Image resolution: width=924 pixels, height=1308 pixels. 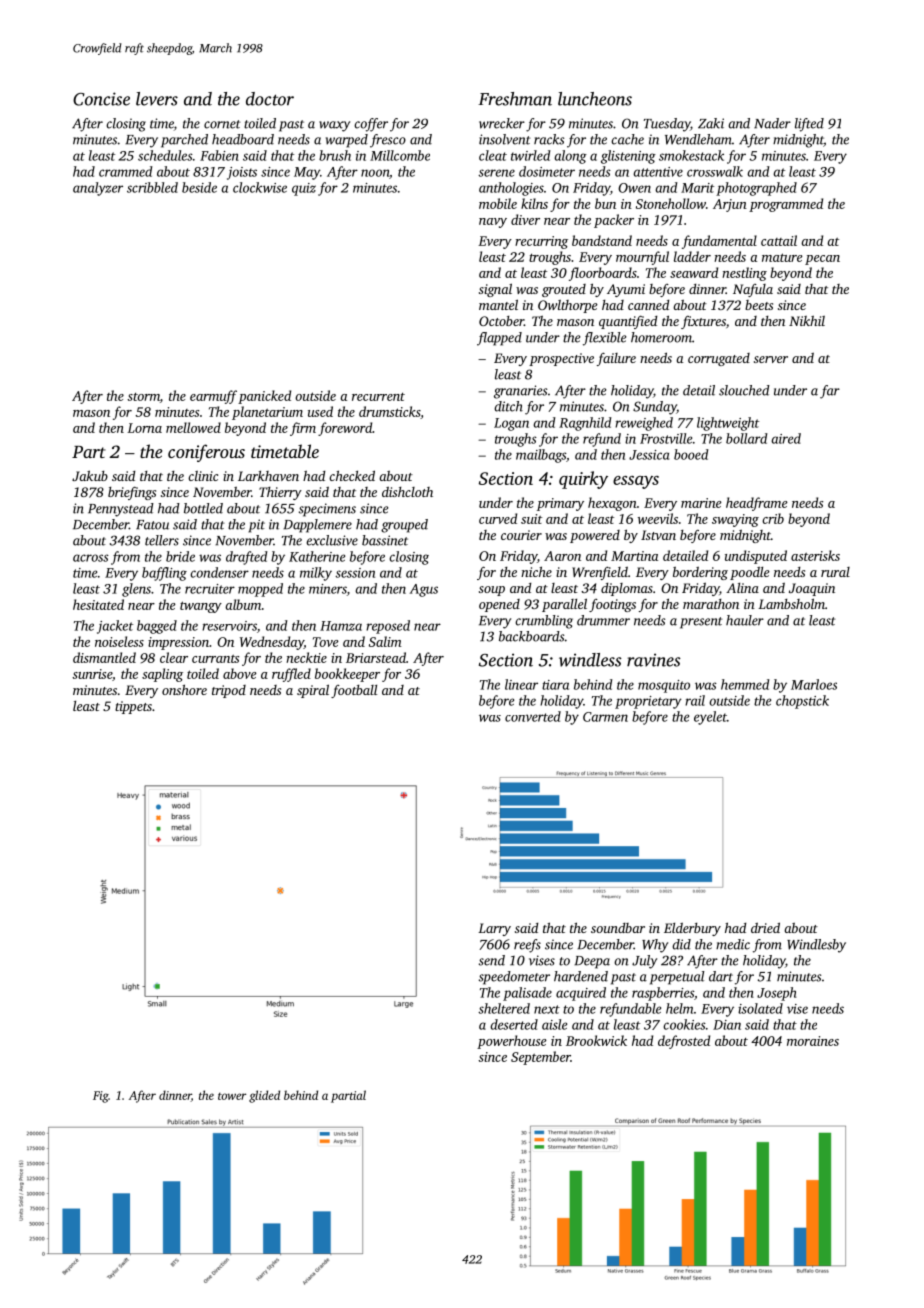 I want to click on slouched, so click(x=744, y=390).
